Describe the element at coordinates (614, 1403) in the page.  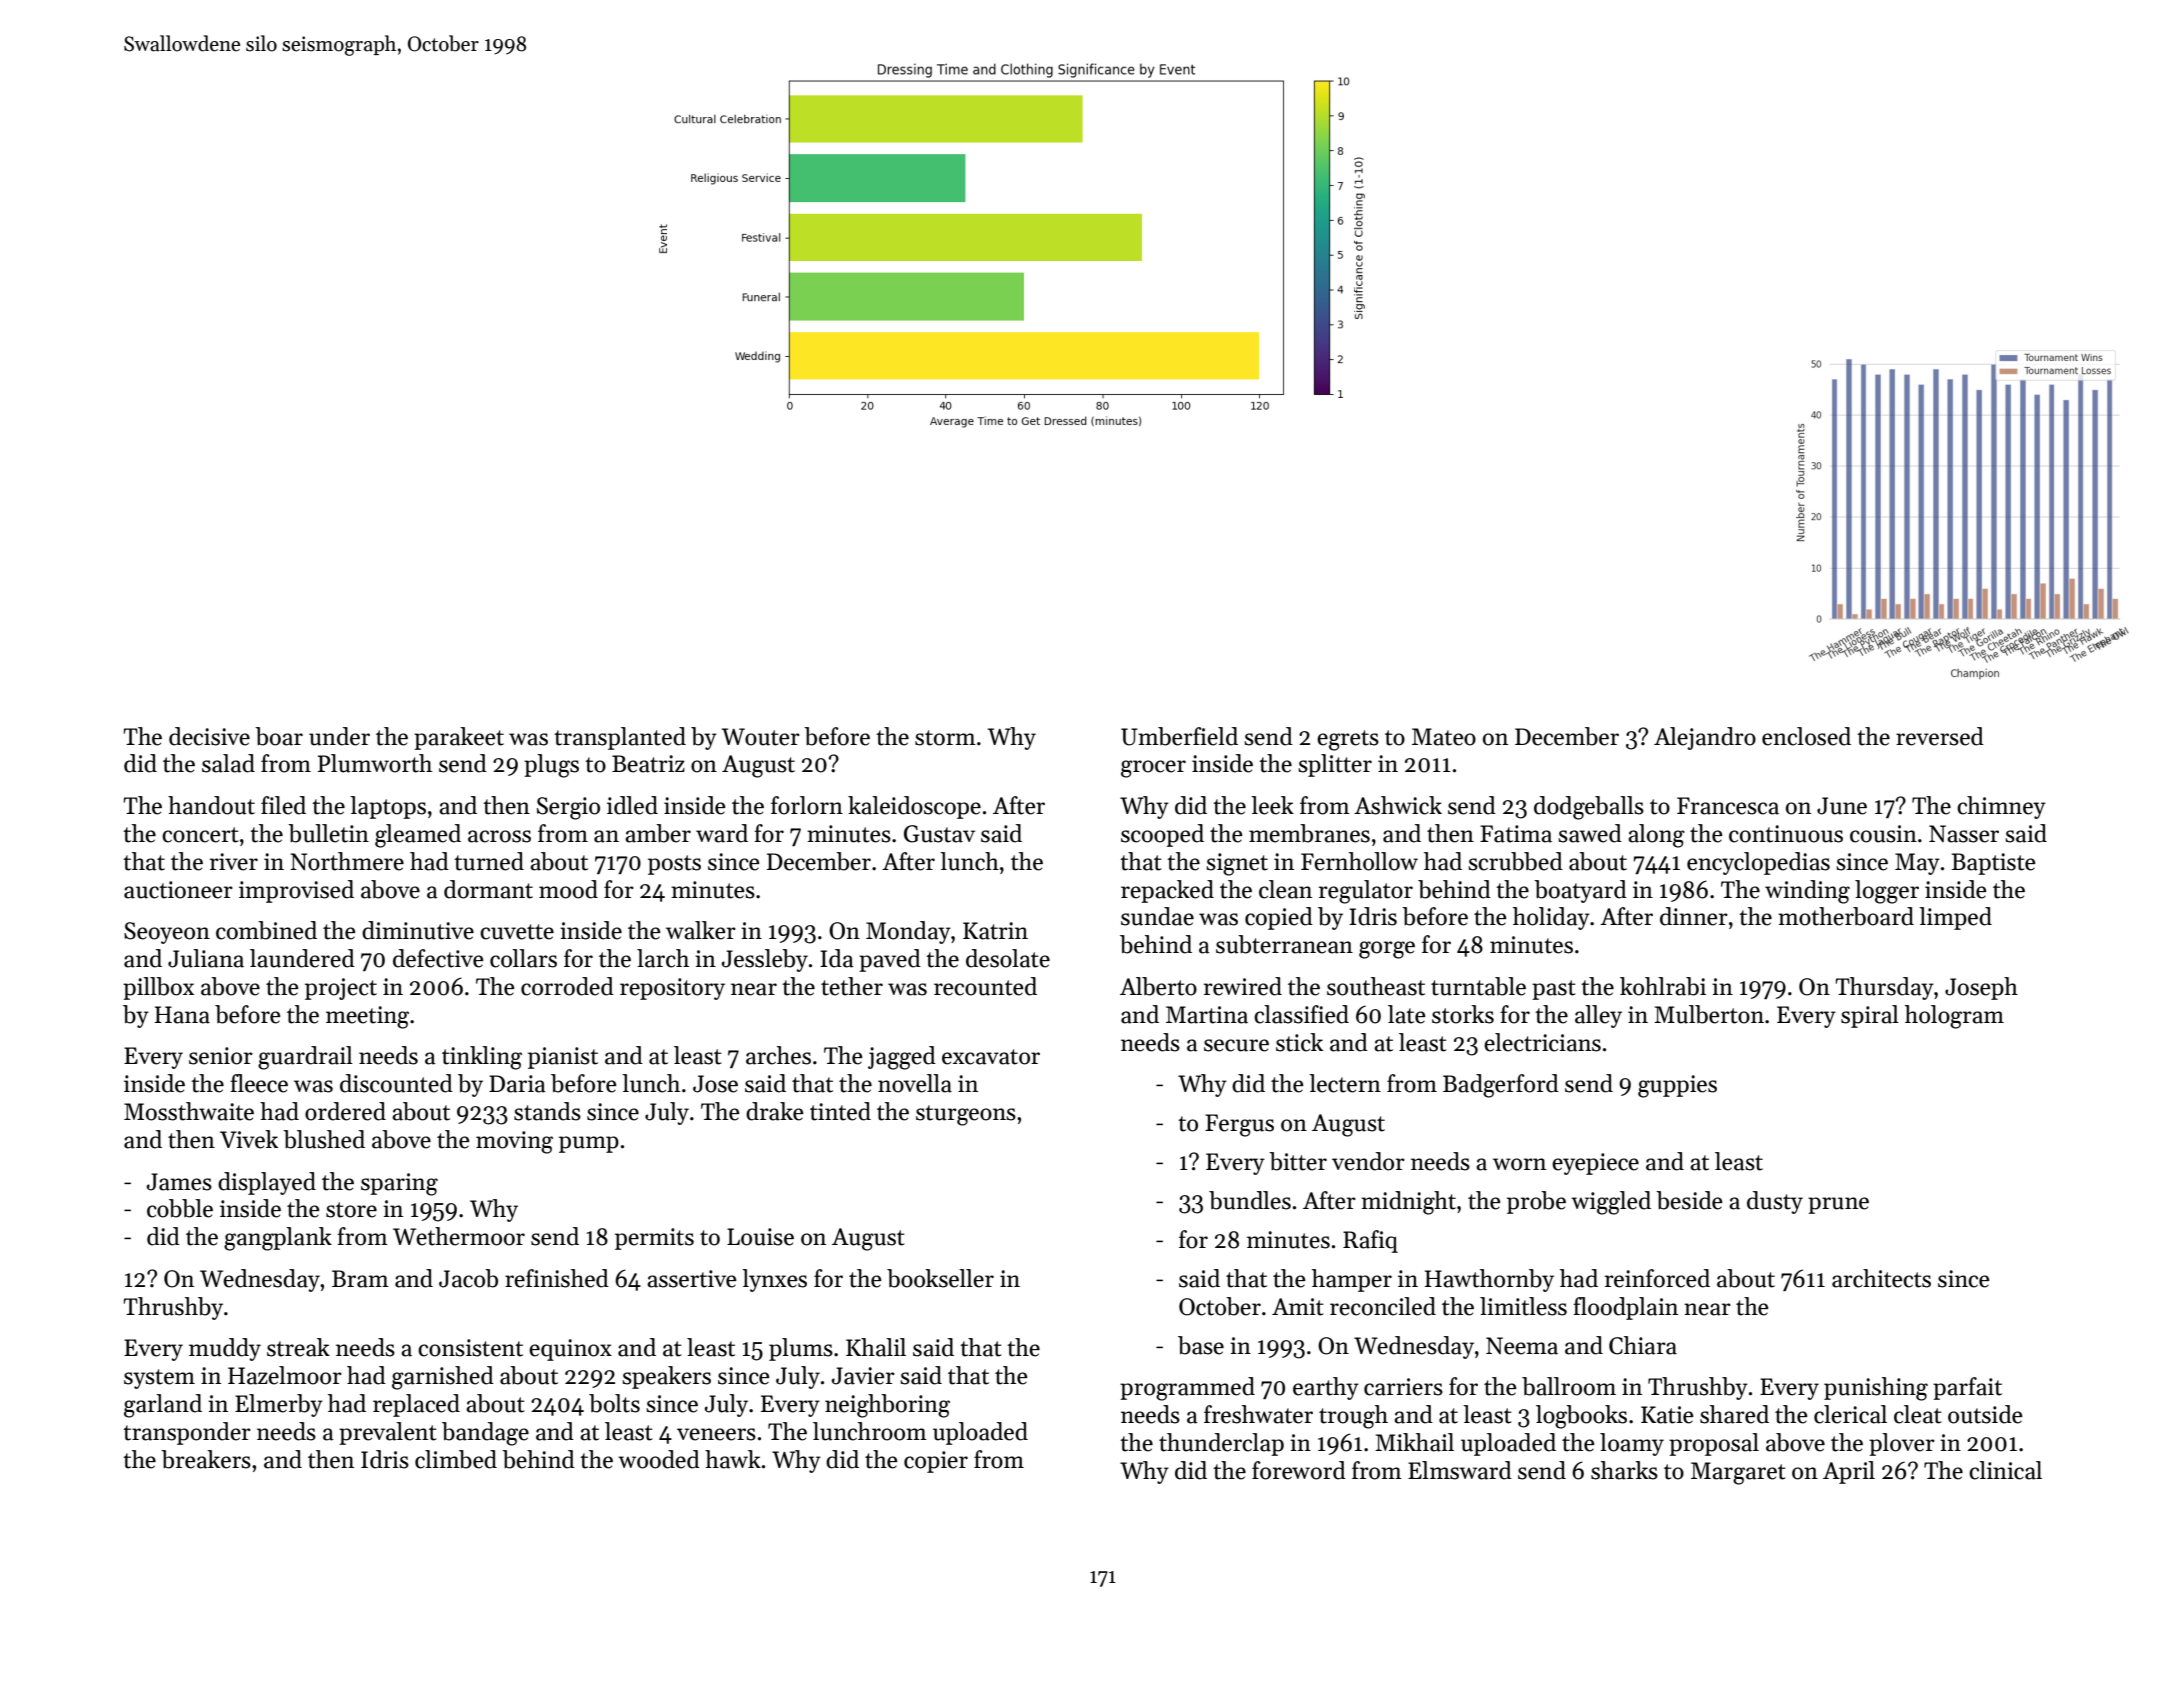
I see `bolts` at that location.
